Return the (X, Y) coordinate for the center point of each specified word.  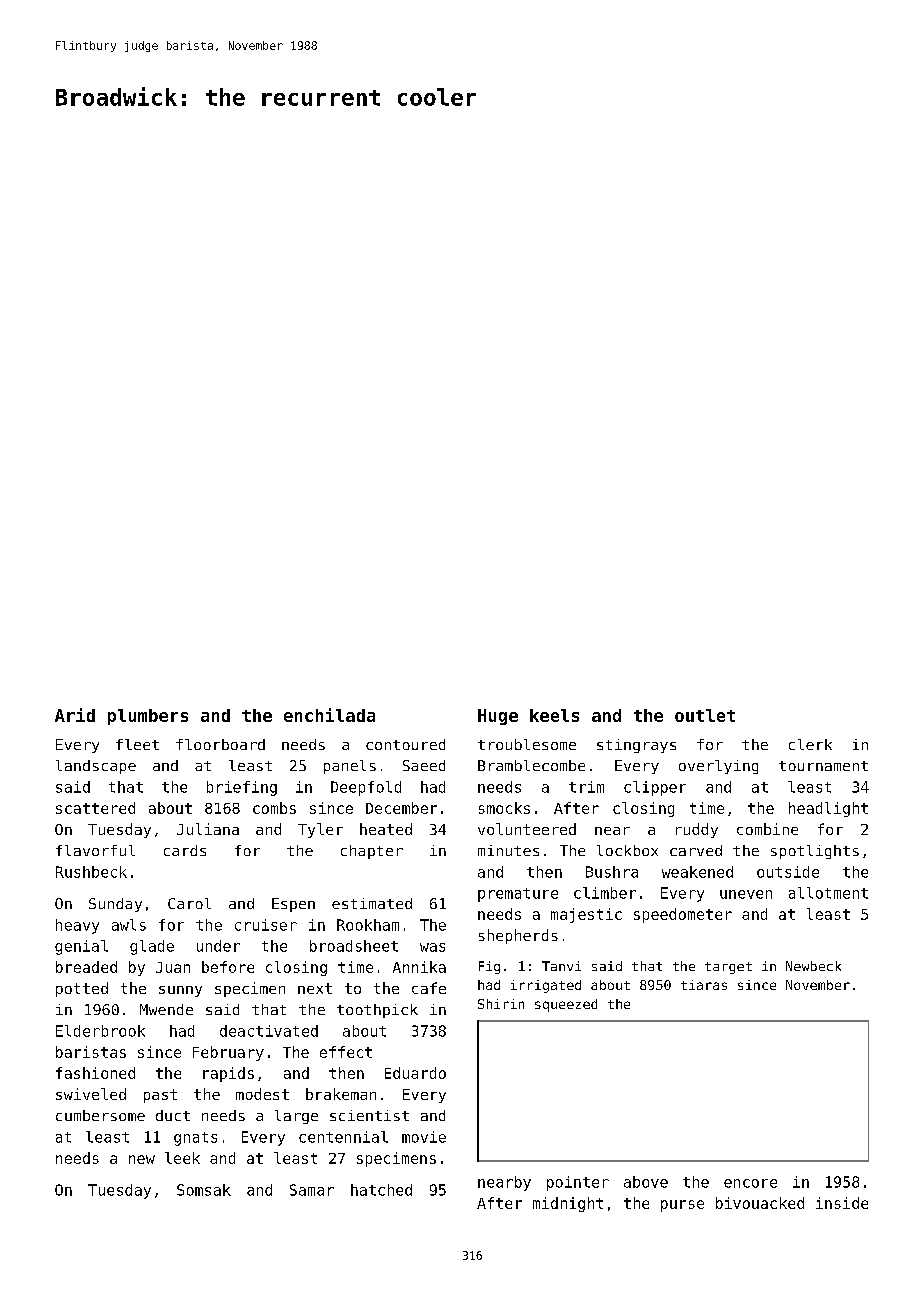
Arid (75, 715)
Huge (498, 717)
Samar (312, 1190)
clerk (810, 744)
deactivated (269, 1031)
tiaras (704, 985)
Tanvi (561, 966)
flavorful (95, 850)
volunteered (527, 829)
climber (605, 893)
